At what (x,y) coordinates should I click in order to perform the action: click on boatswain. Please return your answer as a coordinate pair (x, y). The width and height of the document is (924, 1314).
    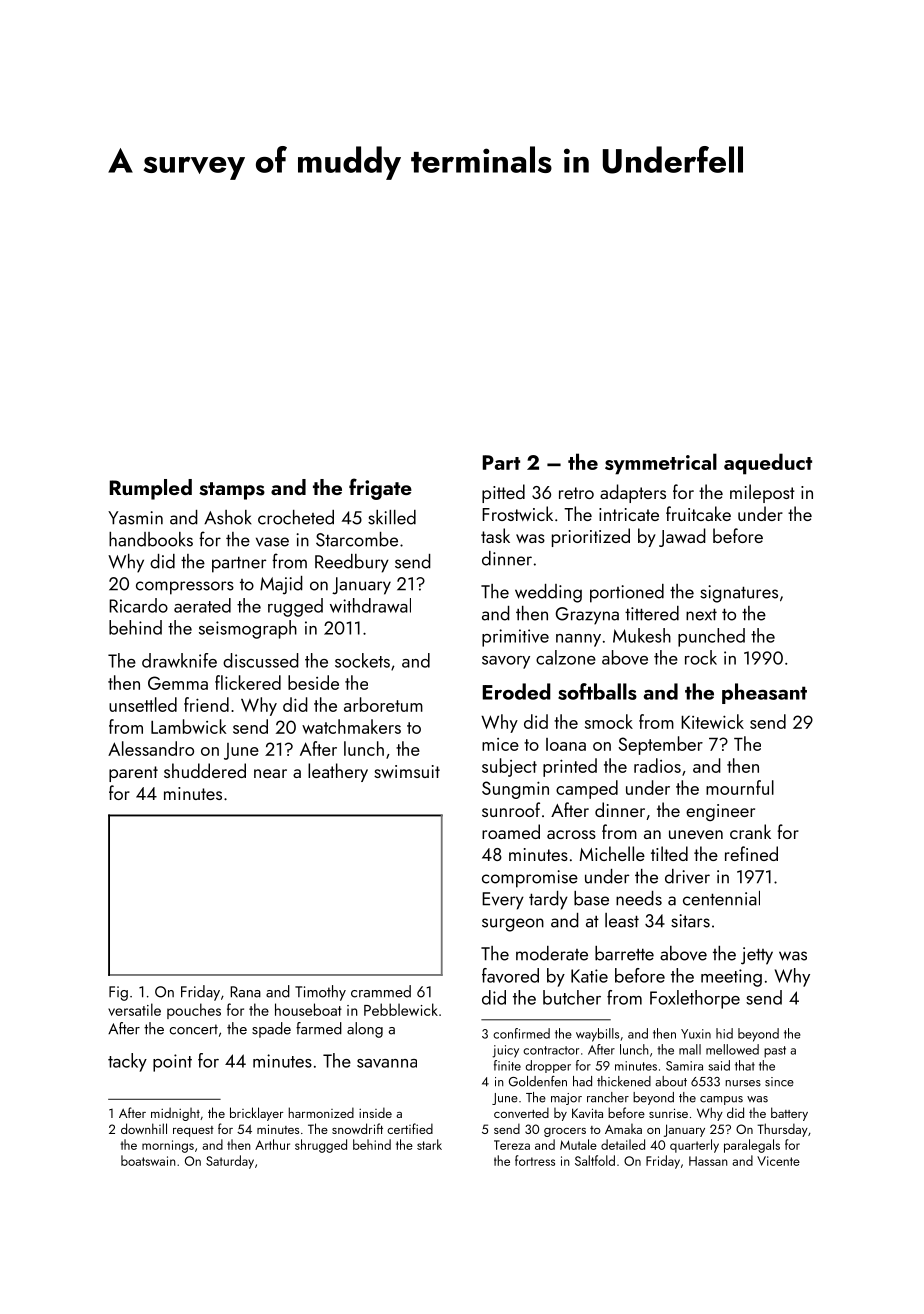
    Looking at the image, I should click on (148, 1160).
